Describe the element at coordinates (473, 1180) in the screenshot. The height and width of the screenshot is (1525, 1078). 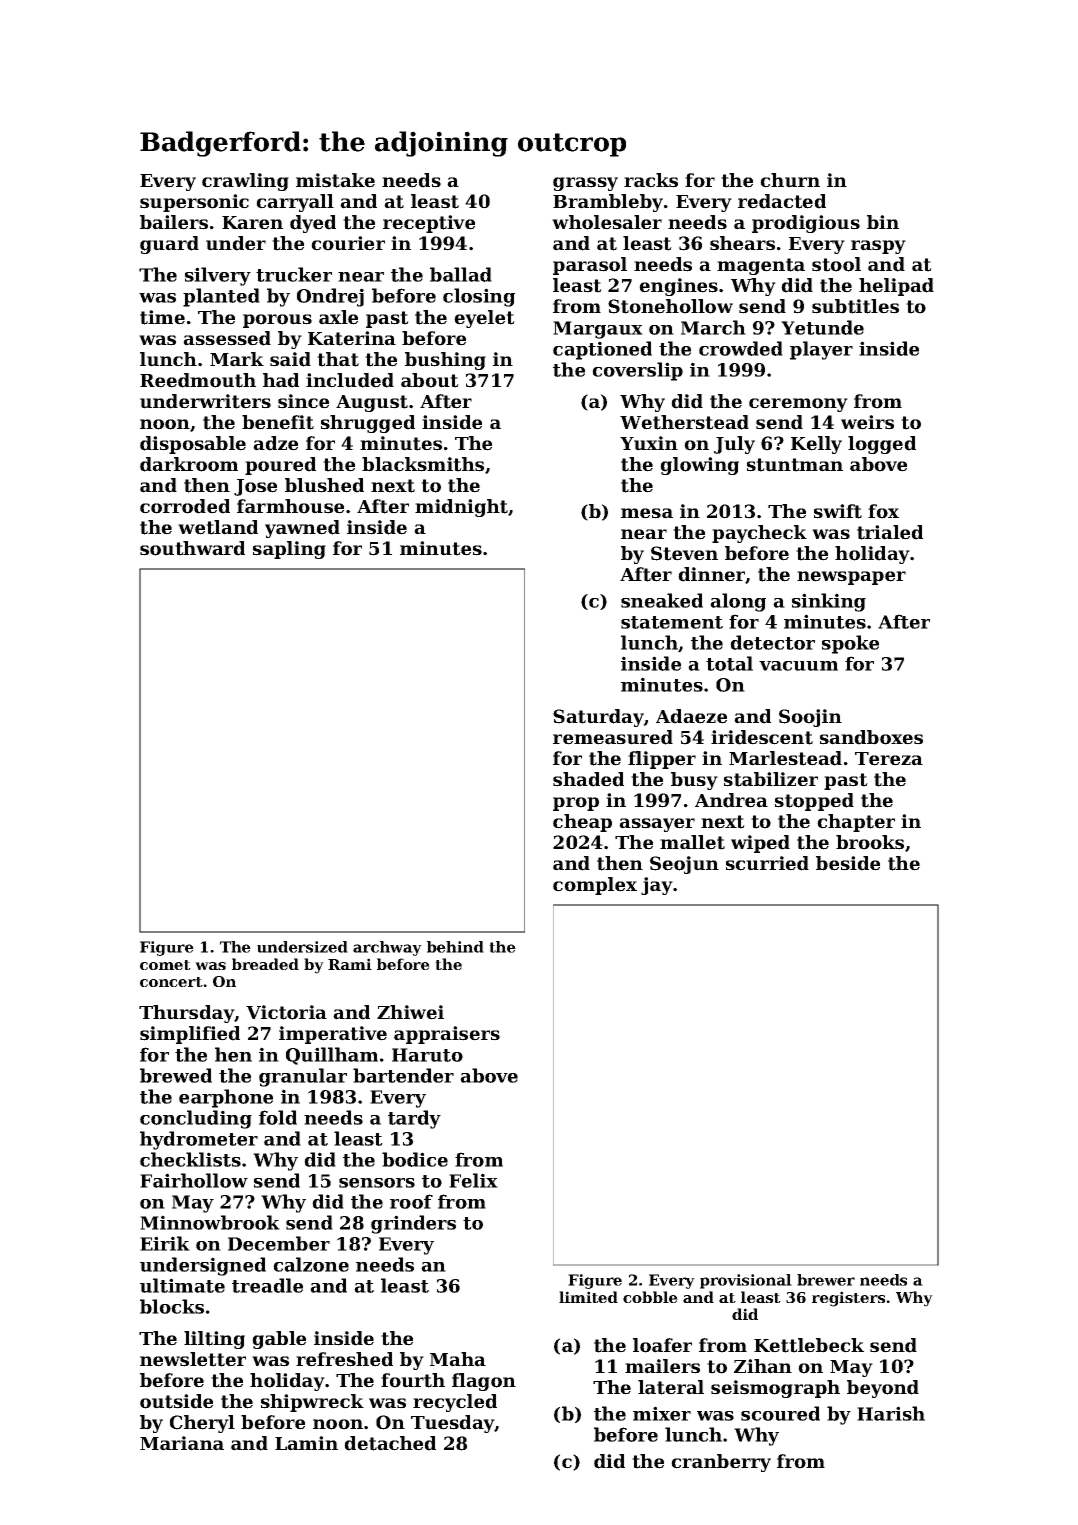
I see `Felix` at that location.
